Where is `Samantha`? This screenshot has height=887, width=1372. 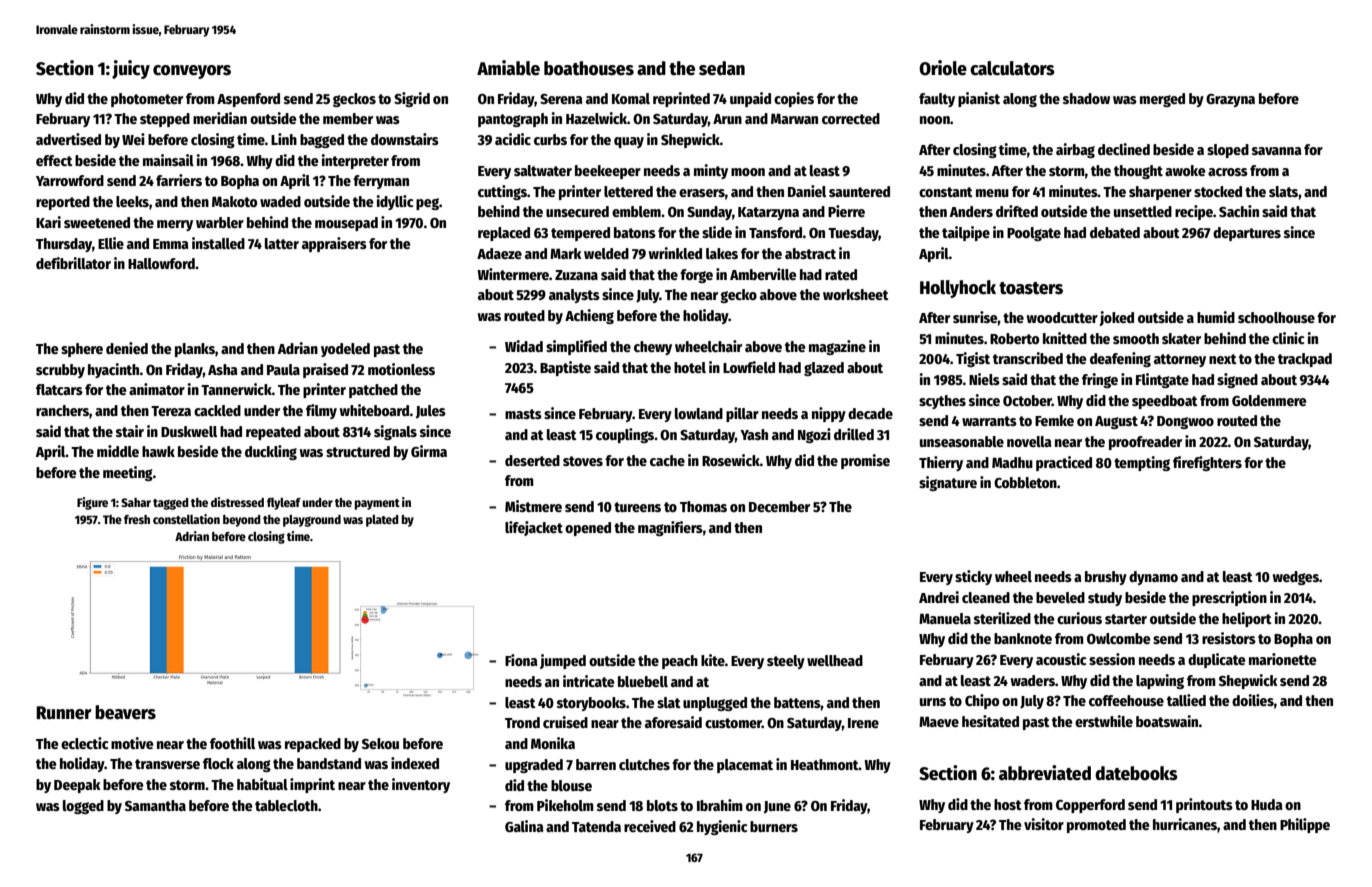 Samantha is located at coordinates (155, 805).
